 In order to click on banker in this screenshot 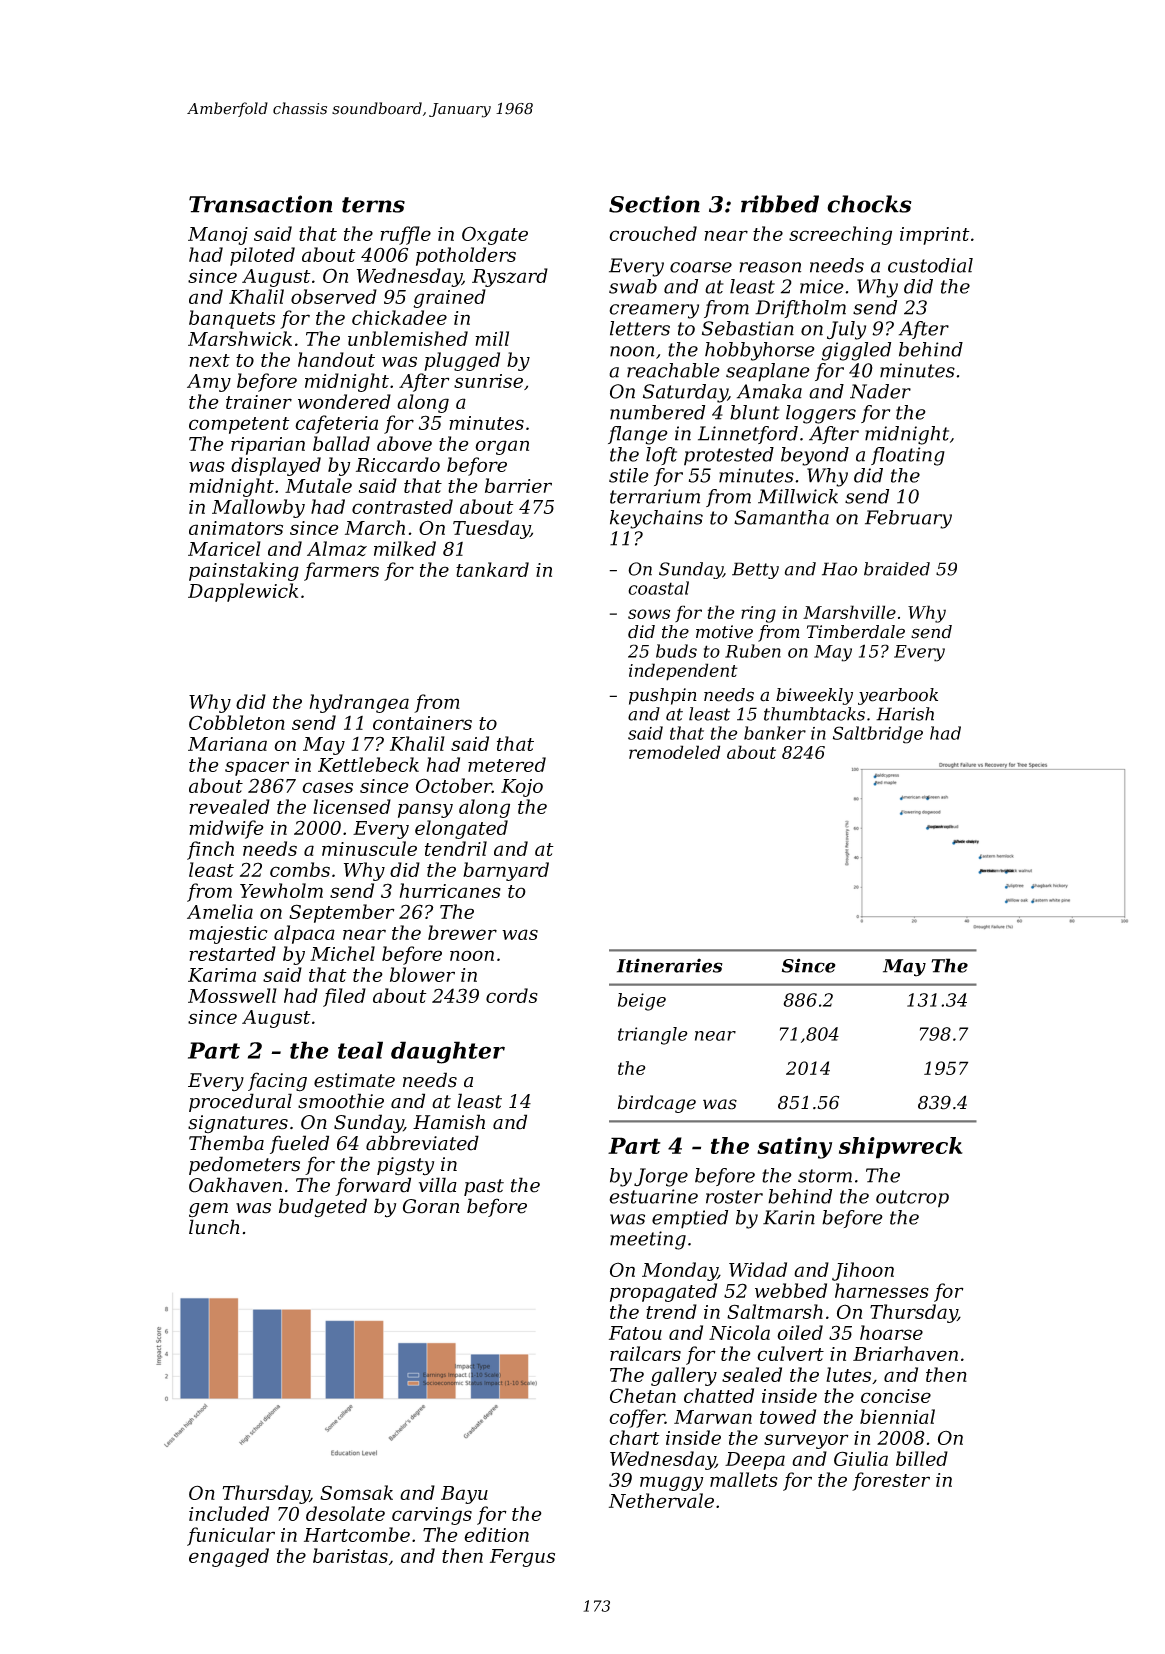, I will do `click(775, 733)`.
